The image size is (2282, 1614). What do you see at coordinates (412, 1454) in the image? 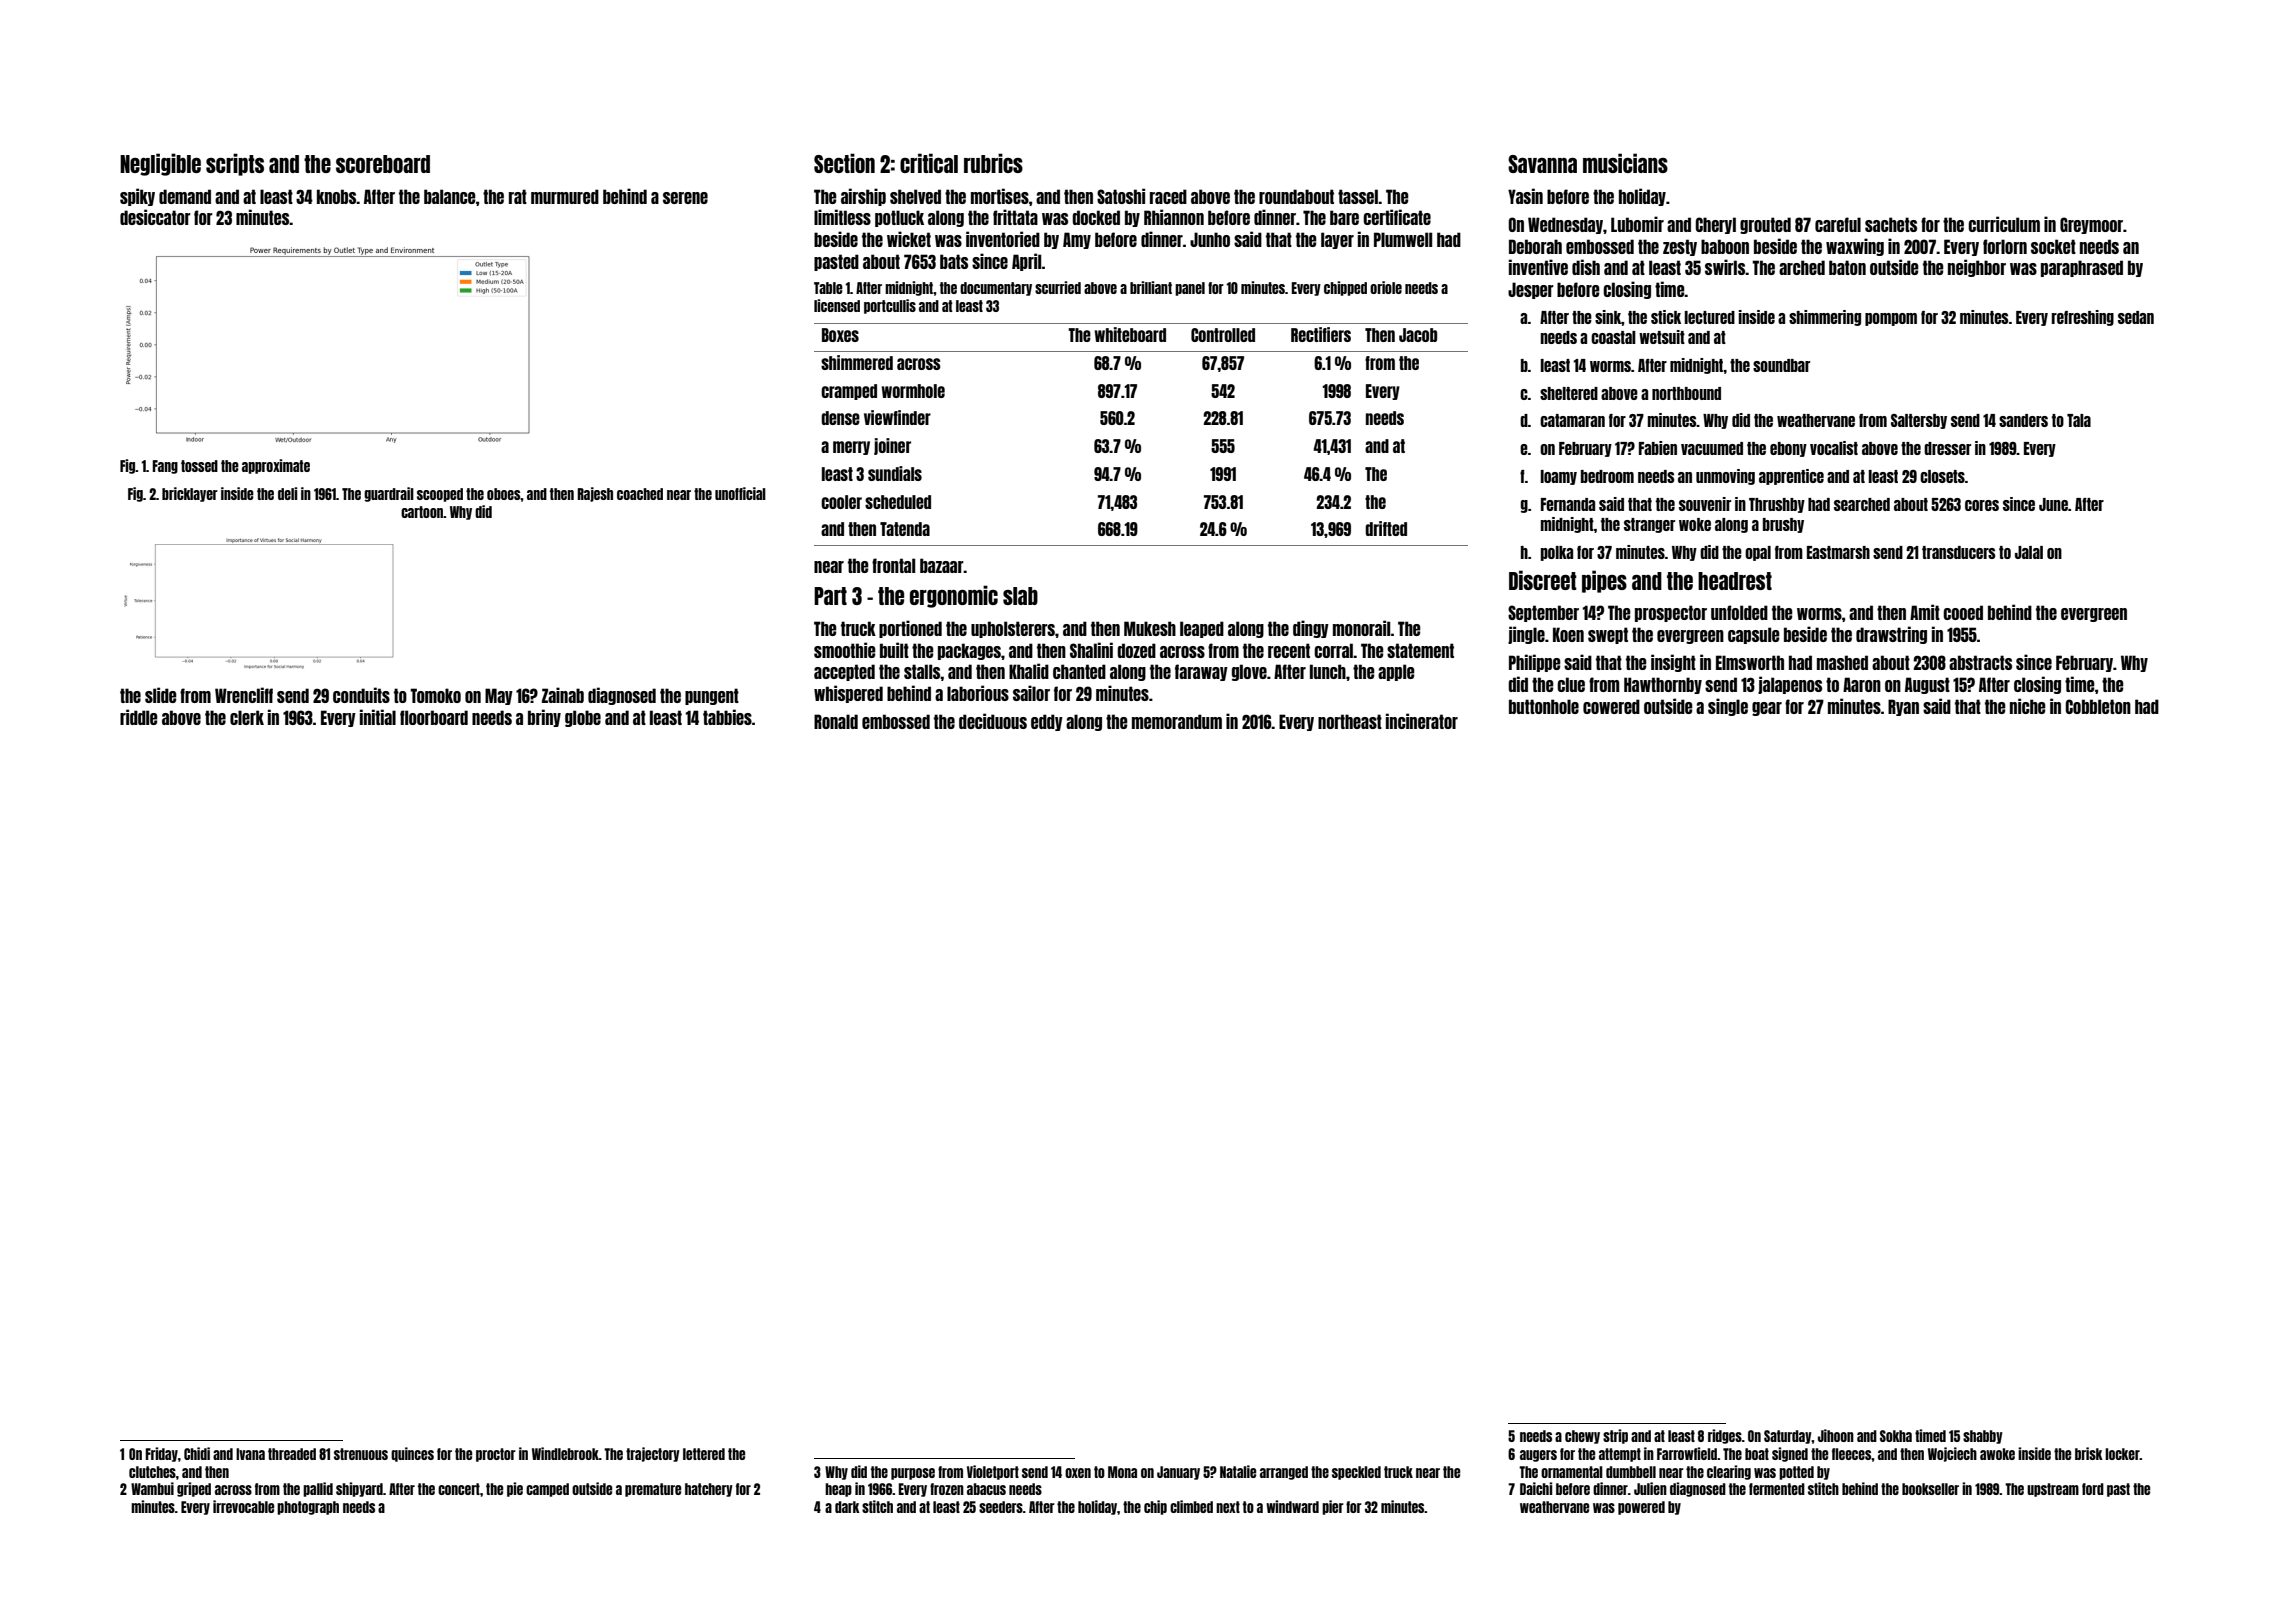
I see `quinces` at bounding box center [412, 1454].
